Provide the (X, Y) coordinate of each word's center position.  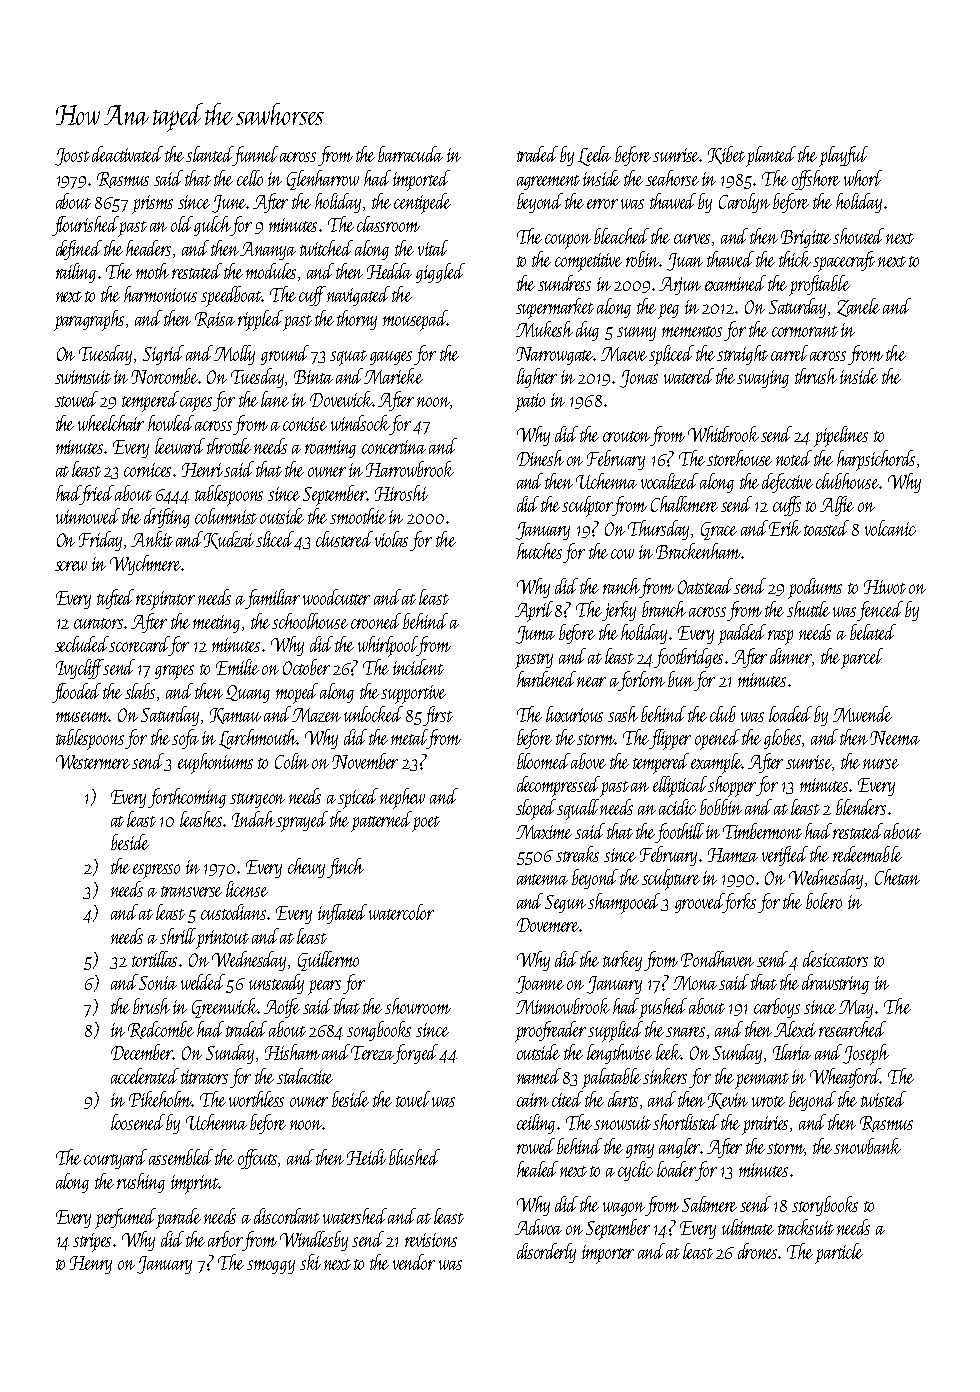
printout (222, 939)
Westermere (93, 762)
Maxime (544, 832)
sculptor (588, 506)
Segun (565, 904)
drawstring (835, 984)
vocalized (669, 481)
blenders (861, 807)
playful (843, 156)
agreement (548, 182)
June (229, 204)
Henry (91, 1265)
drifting (167, 518)
